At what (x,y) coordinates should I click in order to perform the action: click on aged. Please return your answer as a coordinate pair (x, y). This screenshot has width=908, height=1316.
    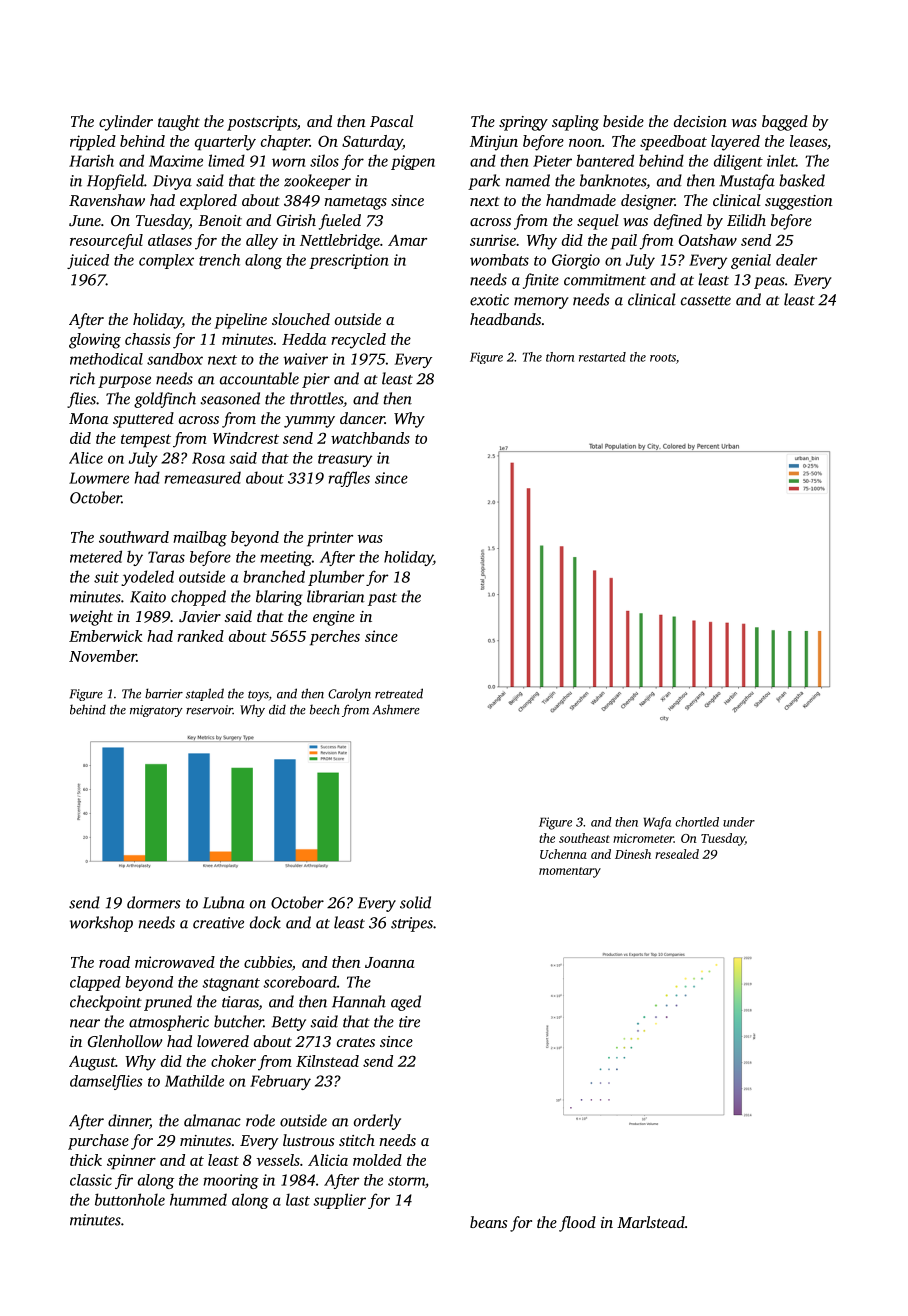
    Looking at the image, I should click on (406, 1003).
